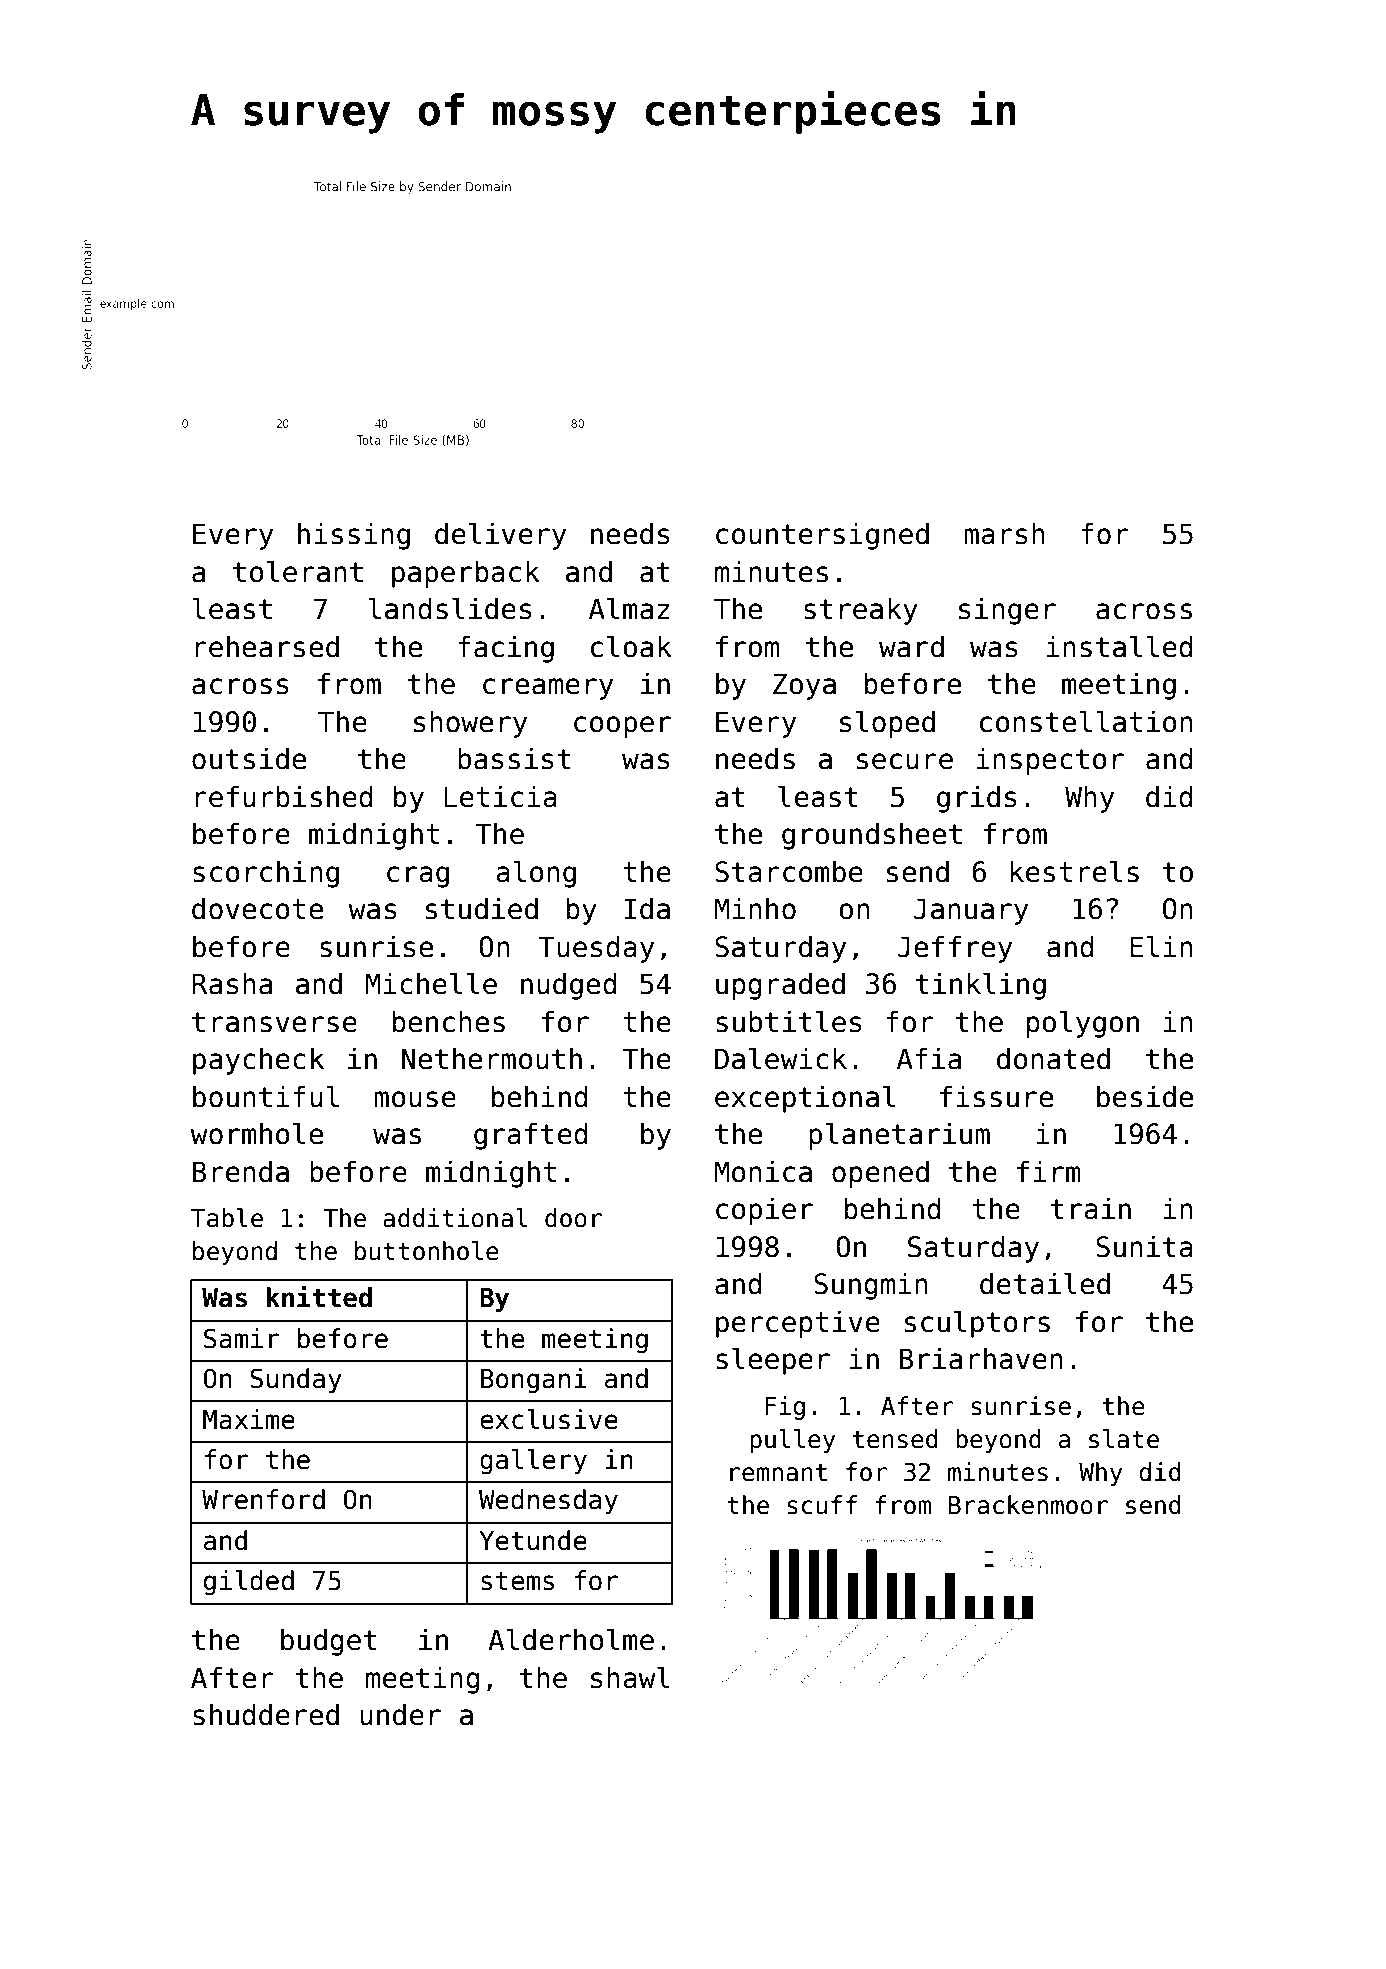 This screenshot has width=1386, height=1969. I want to click on marsh, so click(1004, 533).
